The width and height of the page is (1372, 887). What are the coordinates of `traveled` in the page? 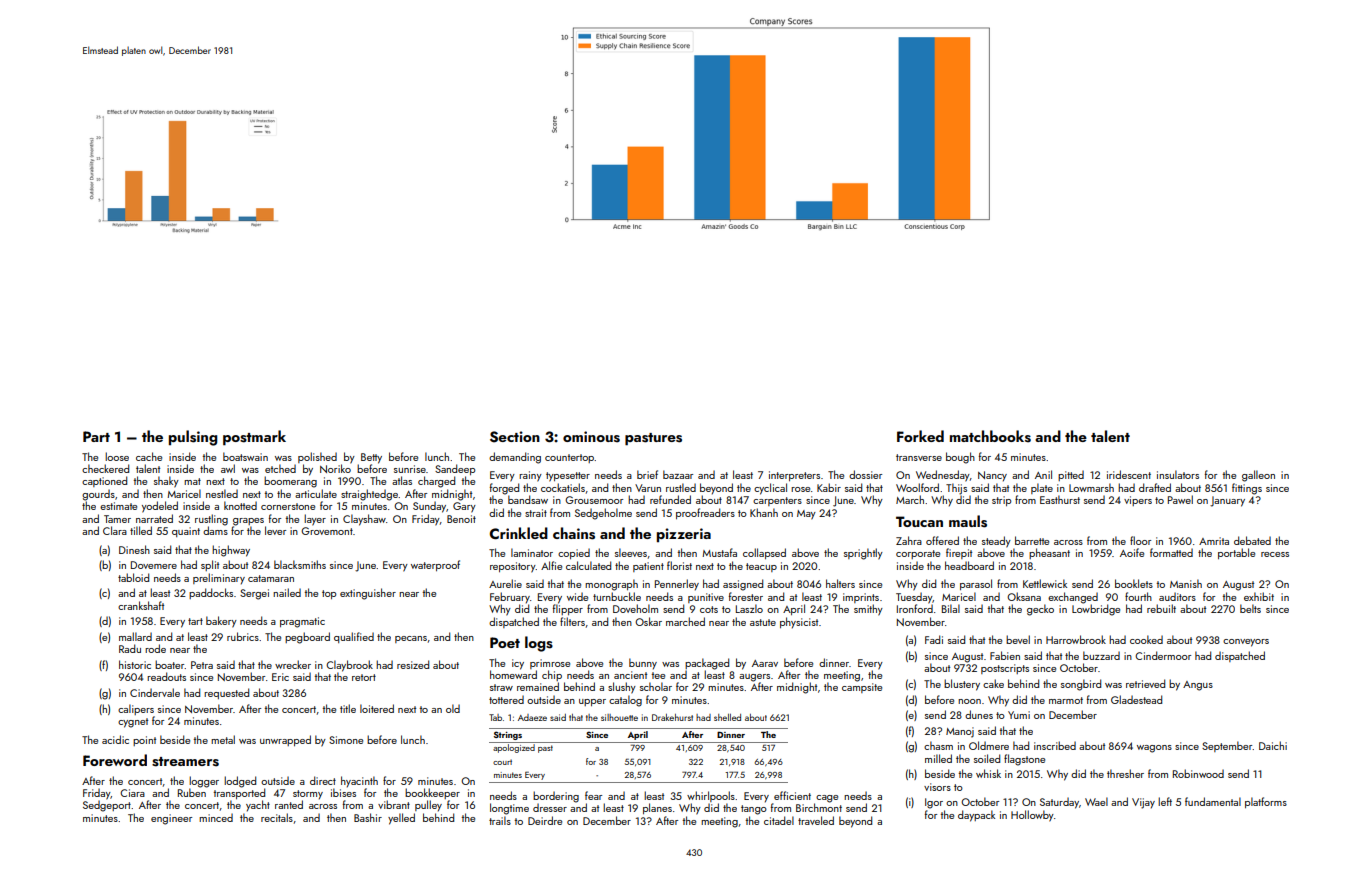 It's located at (816, 820).
